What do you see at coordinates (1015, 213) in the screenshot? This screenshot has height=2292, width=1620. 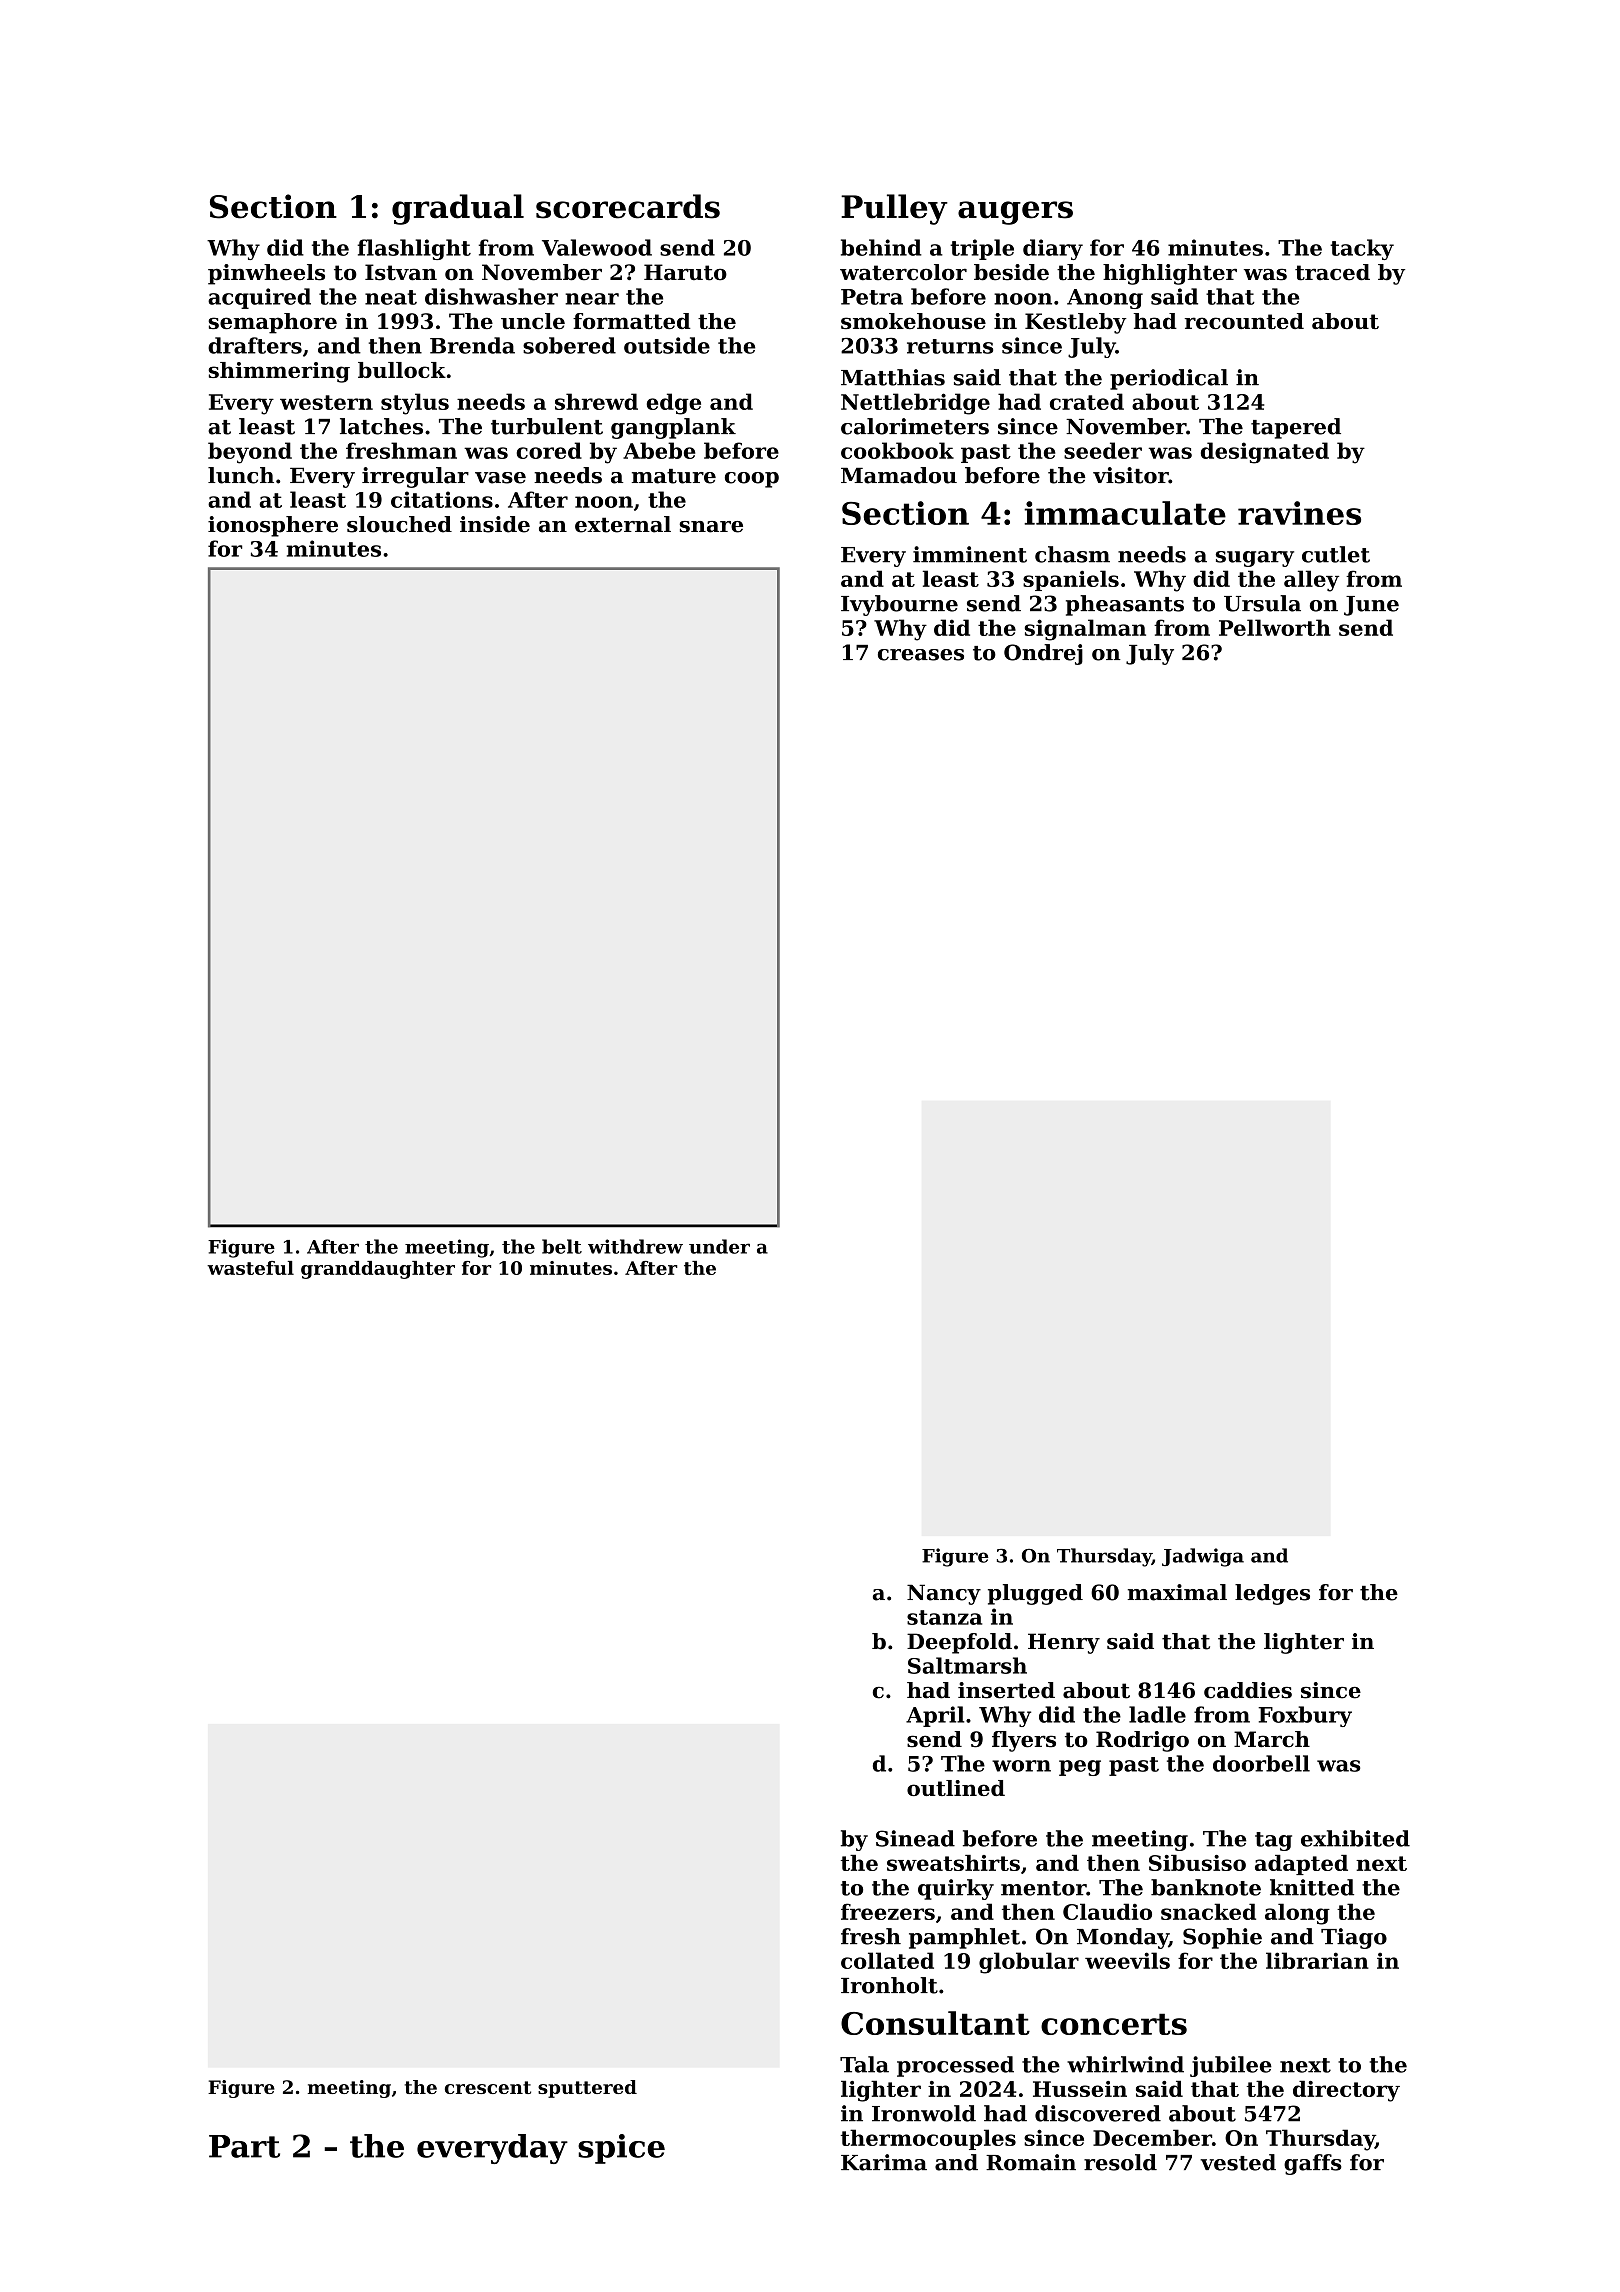 I see `augers` at bounding box center [1015, 213].
